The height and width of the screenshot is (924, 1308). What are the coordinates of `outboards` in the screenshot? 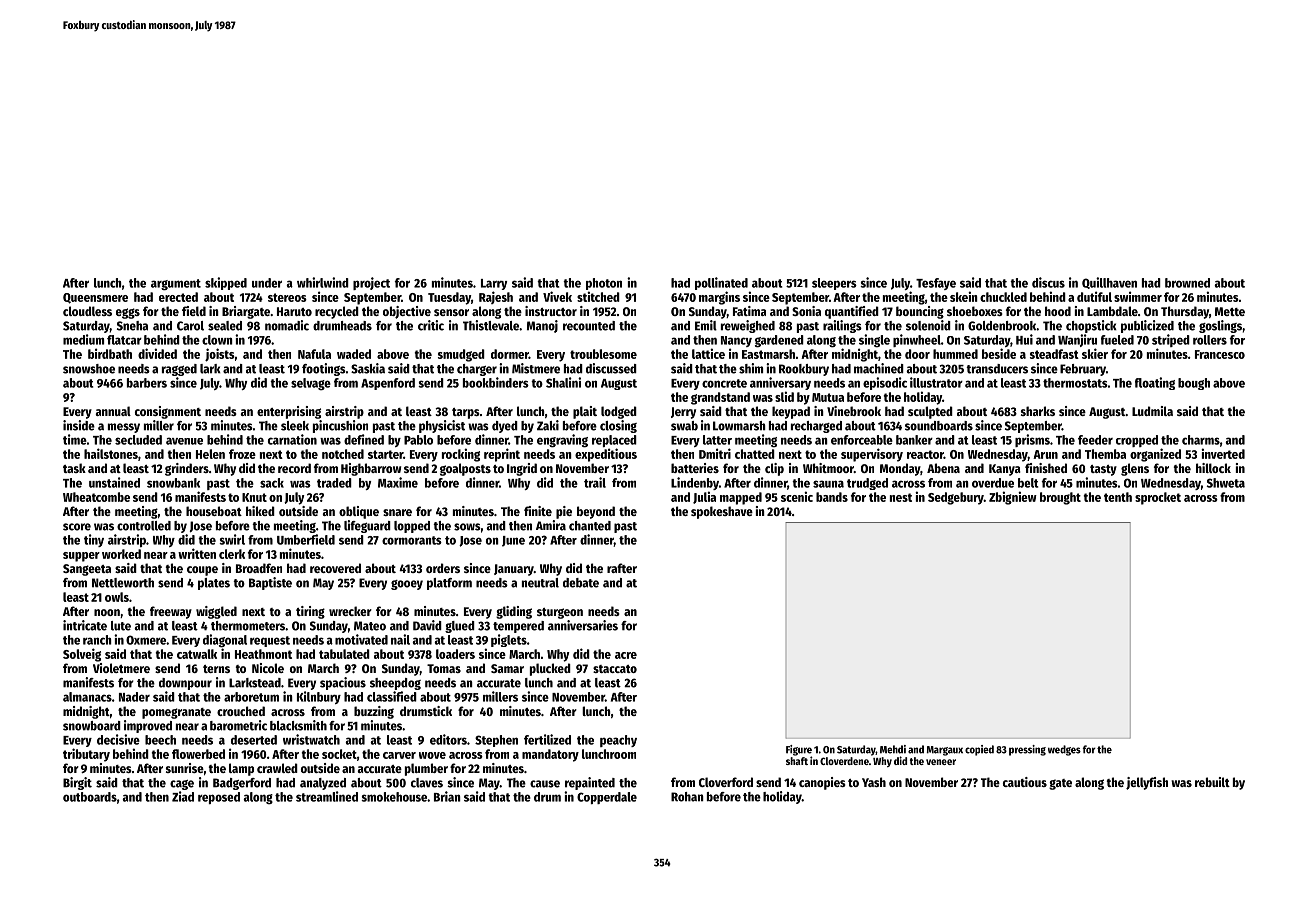 It's located at (90, 797).
